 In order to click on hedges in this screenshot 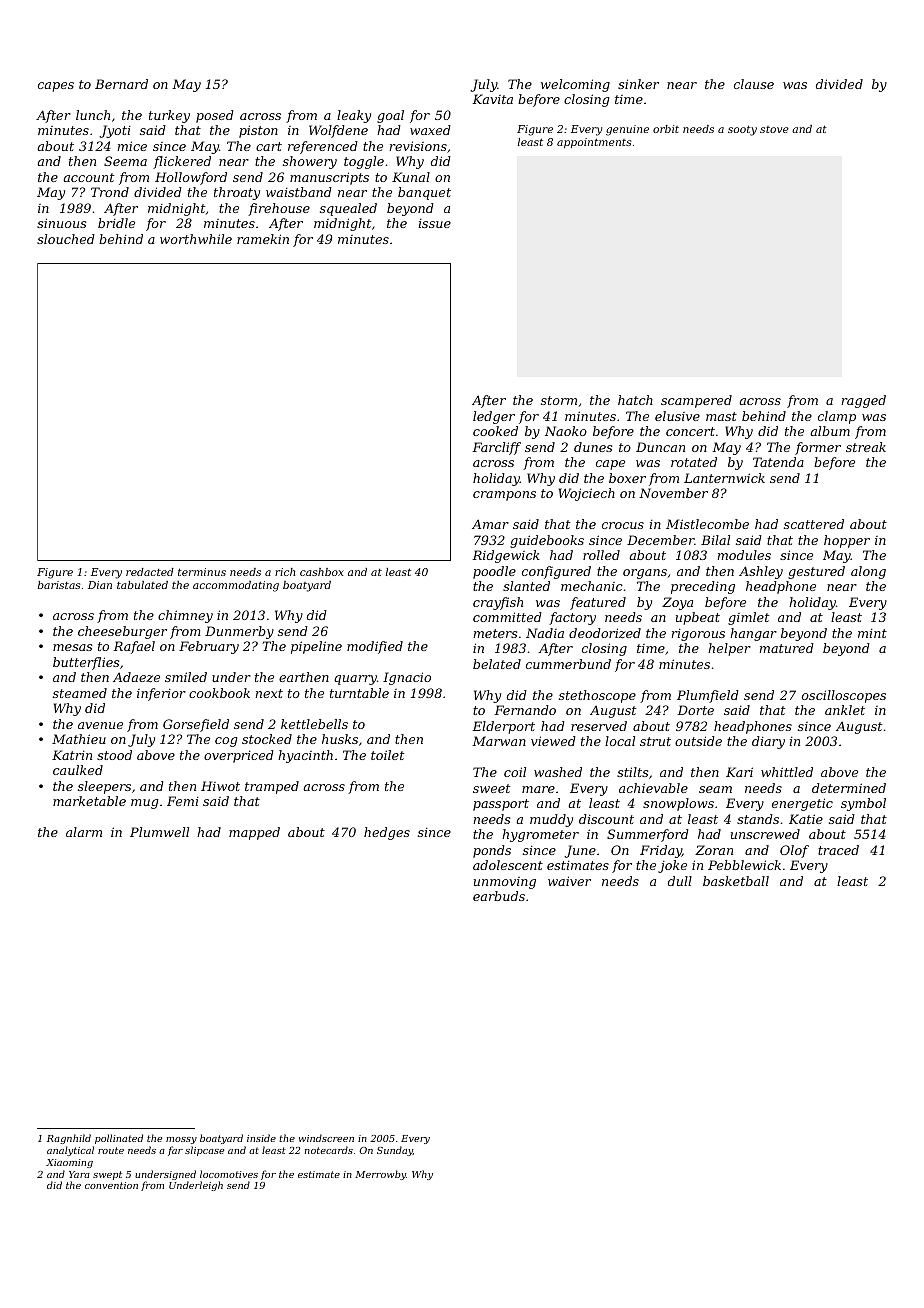, I will do `click(387, 833)`.
